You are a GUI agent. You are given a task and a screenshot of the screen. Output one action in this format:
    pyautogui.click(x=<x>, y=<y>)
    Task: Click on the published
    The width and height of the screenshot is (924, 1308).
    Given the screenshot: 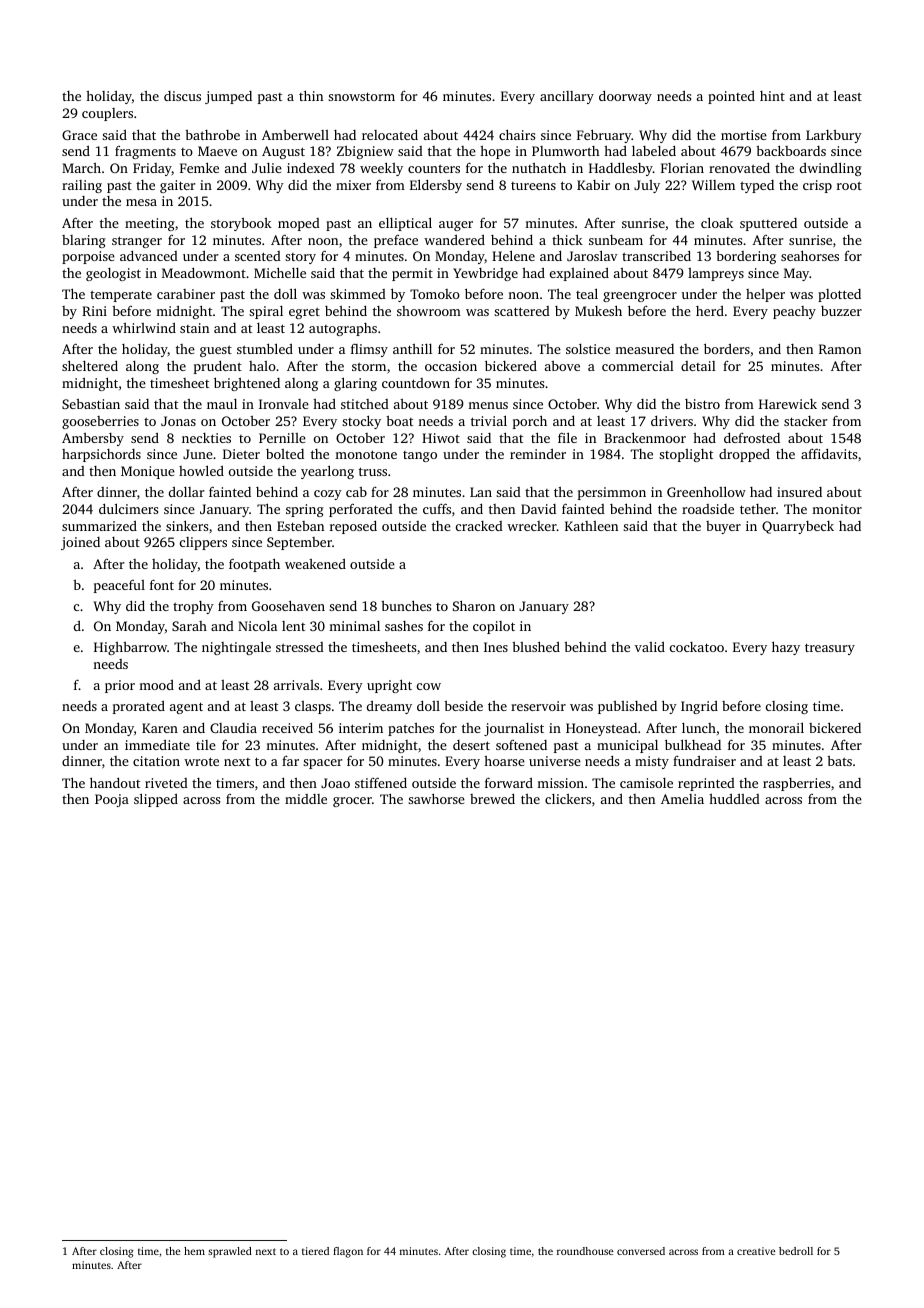 What is the action you would take?
    pyautogui.click(x=627, y=707)
